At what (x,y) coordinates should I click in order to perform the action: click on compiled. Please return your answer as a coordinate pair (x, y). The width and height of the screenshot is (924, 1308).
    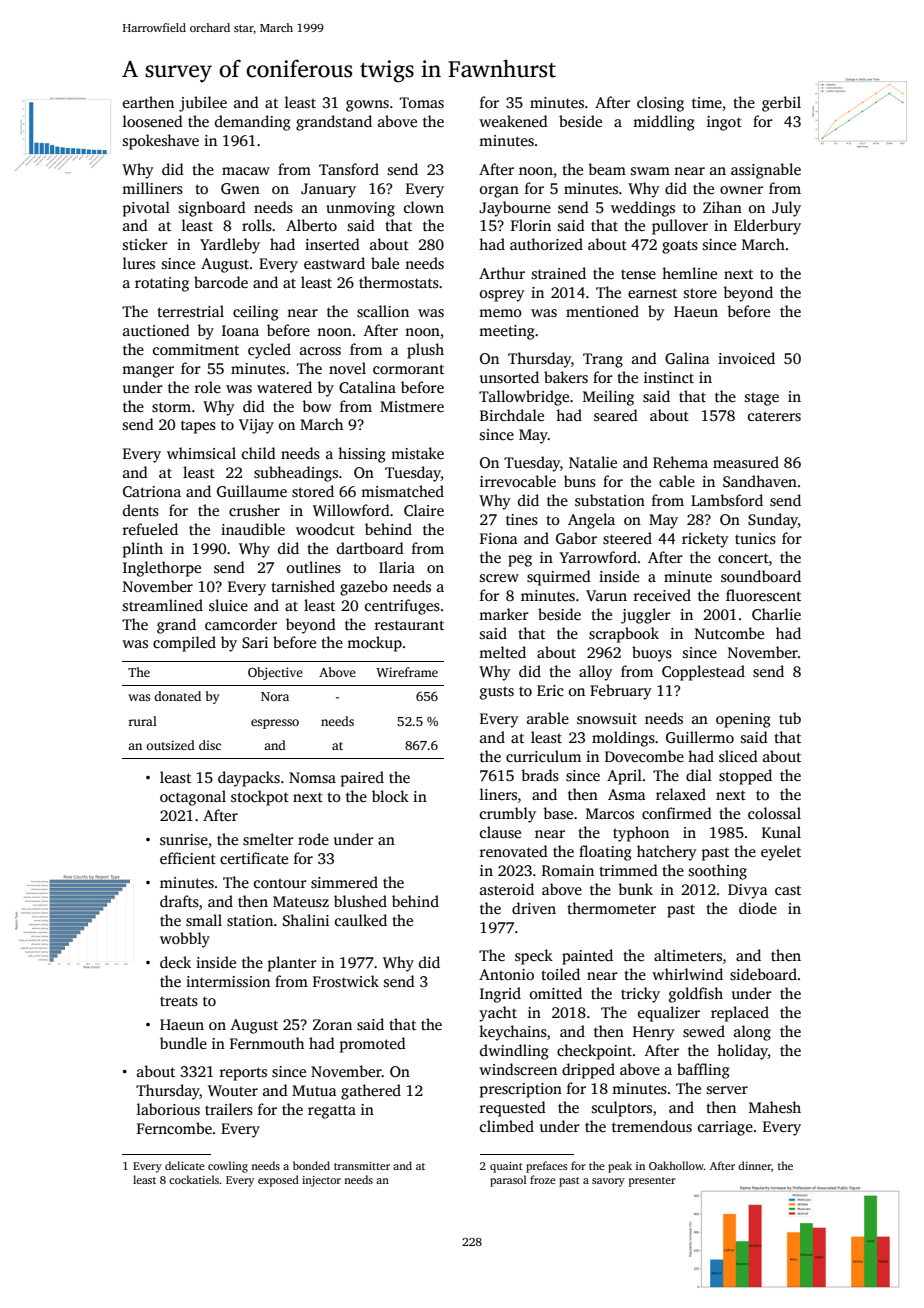
    Looking at the image, I should click on (184, 644).
